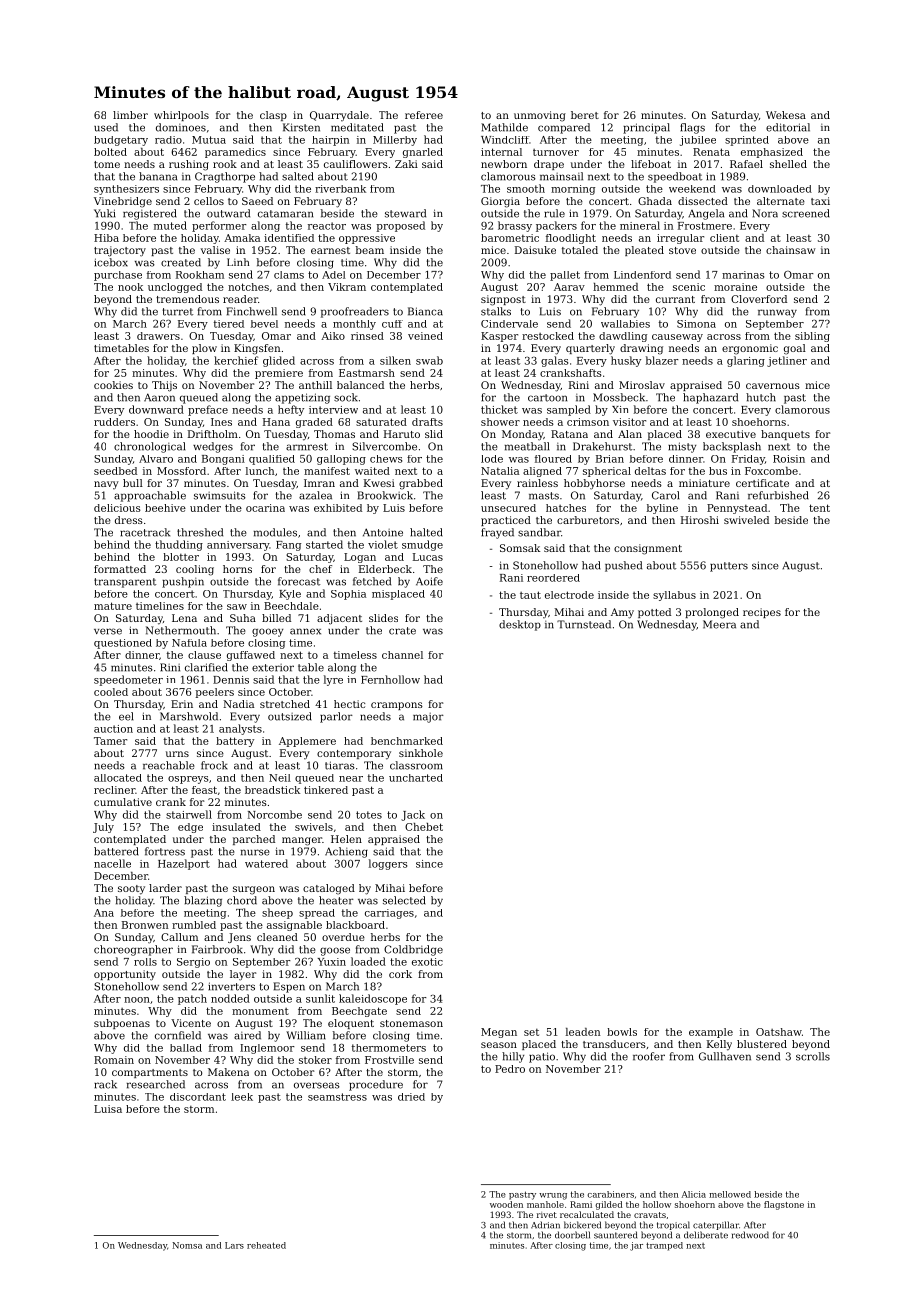 Image resolution: width=924 pixels, height=1308 pixels. I want to click on whirlpools, so click(181, 116).
